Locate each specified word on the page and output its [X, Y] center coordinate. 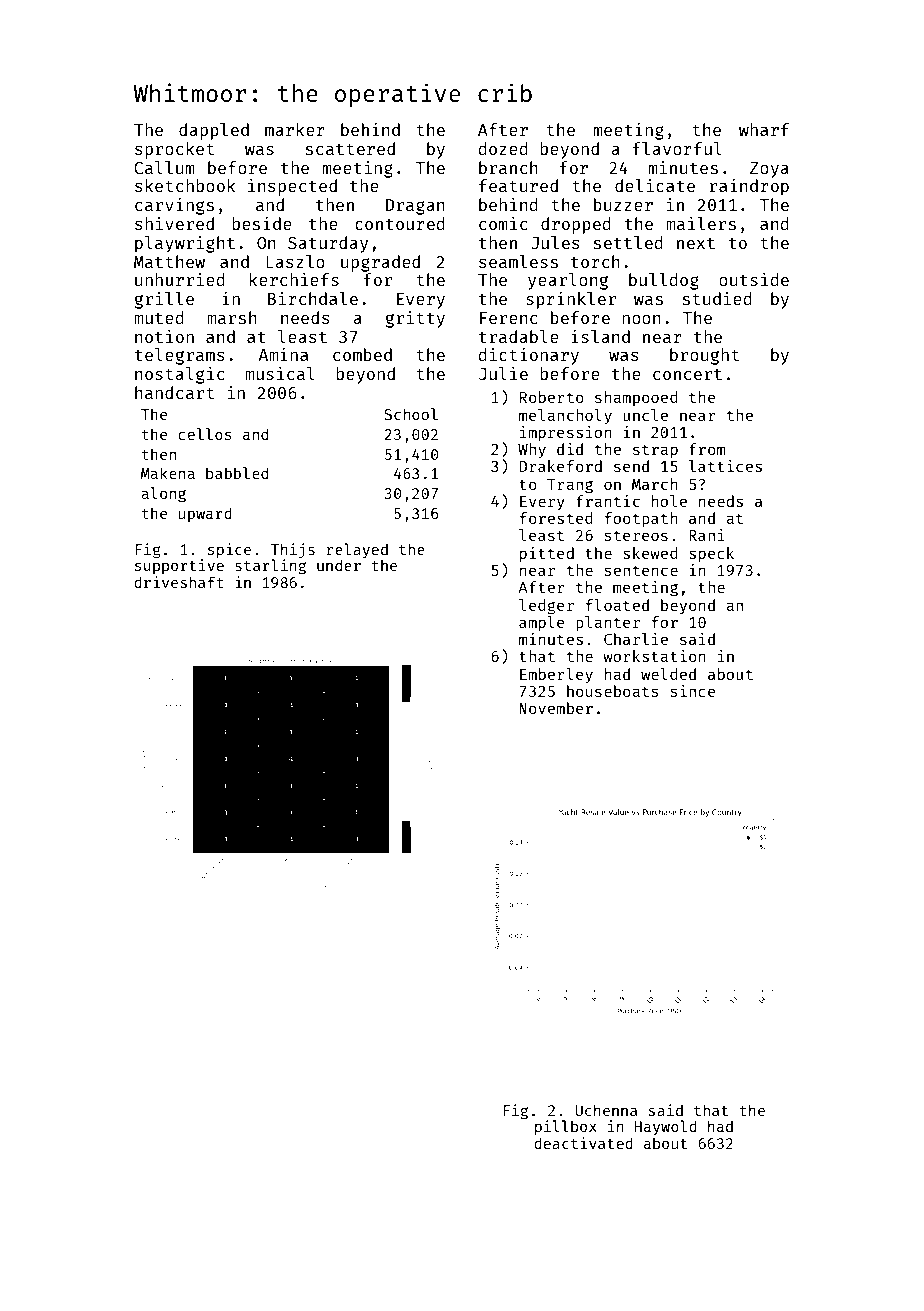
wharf [764, 129]
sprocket [174, 150]
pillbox [566, 1127]
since [693, 691]
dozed [503, 148]
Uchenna [606, 1110]
